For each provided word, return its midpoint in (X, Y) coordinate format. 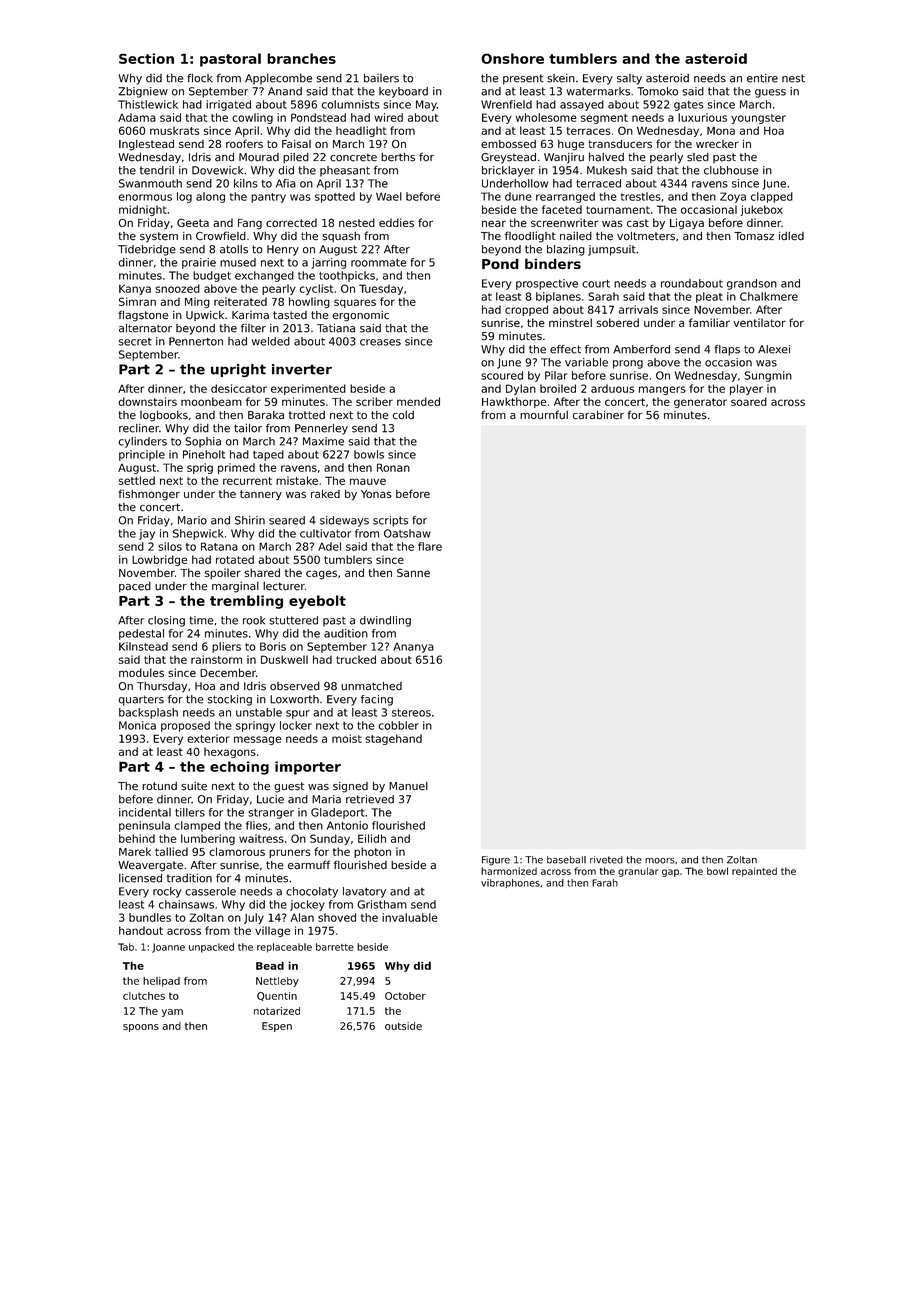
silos (170, 546)
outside (403, 1026)
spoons (141, 1028)
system (159, 237)
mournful (544, 415)
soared (749, 401)
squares (355, 303)
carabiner (598, 415)
